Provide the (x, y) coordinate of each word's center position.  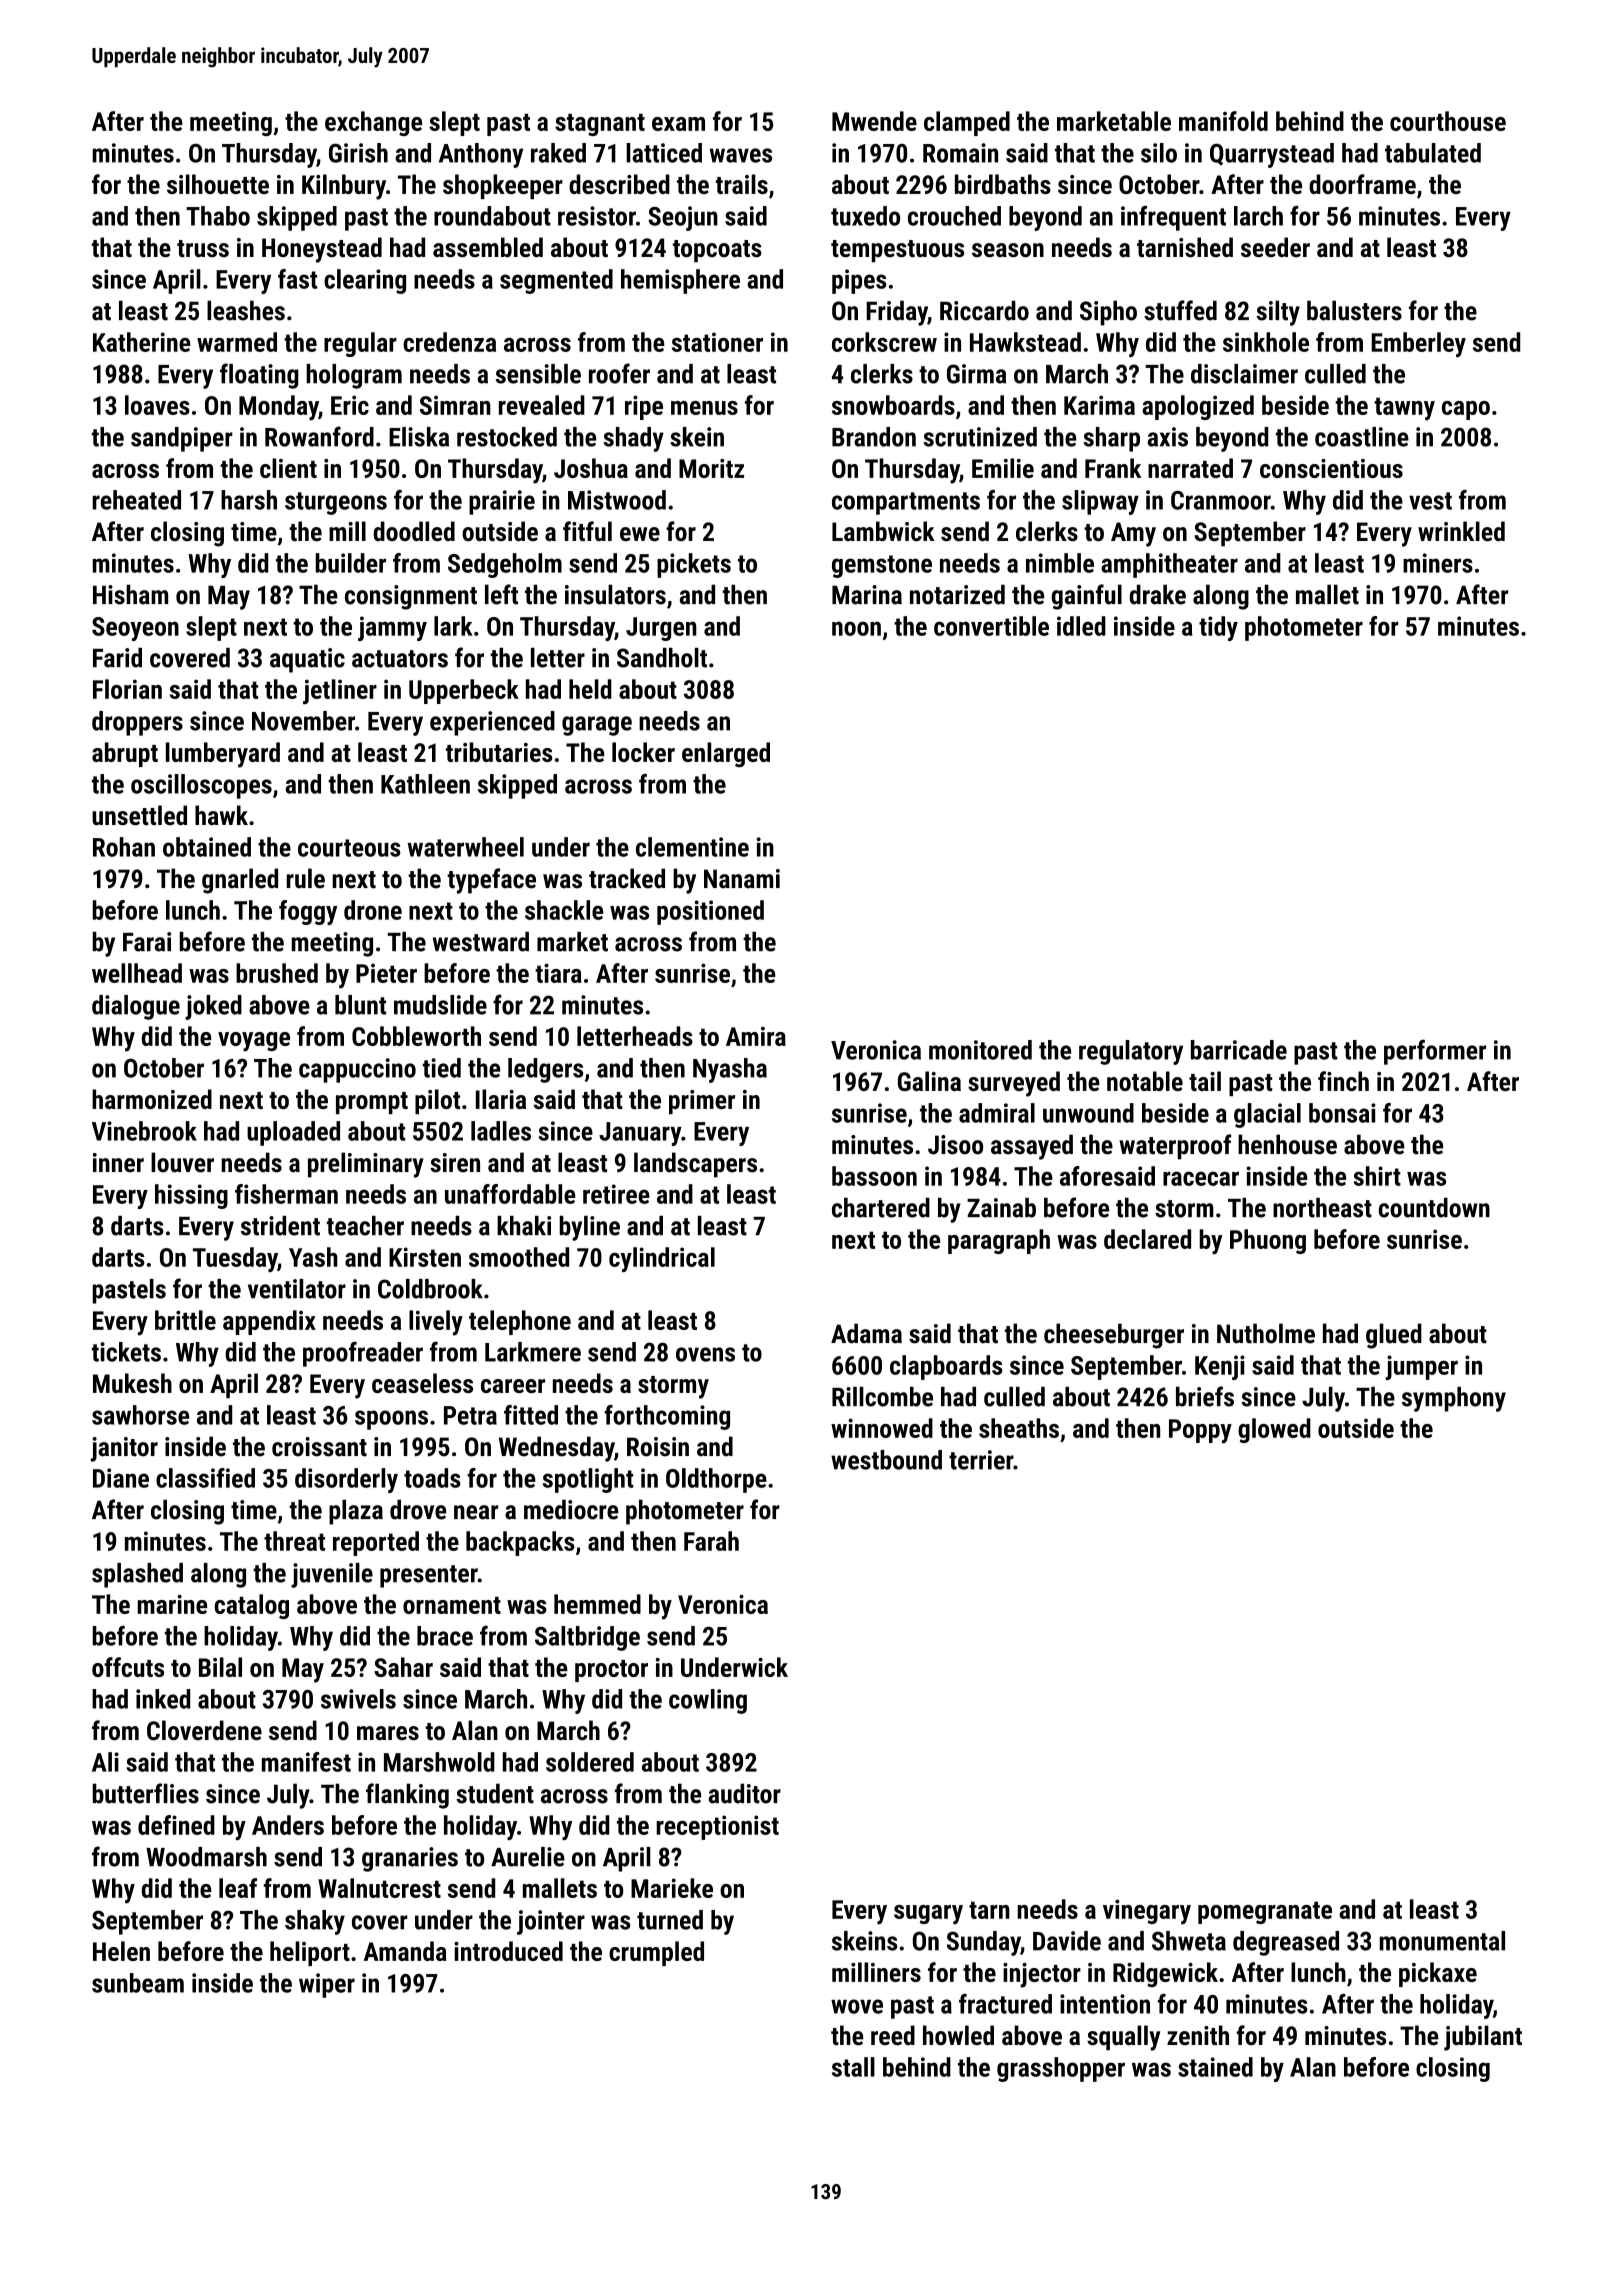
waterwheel (466, 847)
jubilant (1483, 2038)
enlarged (726, 754)
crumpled (656, 1953)
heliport (310, 1953)
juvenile (332, 1575)
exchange (373, 123)
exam (678, 124)
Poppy (1200, 1431)
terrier (981, 1460)
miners (1438, 563)
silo (1159, 153)
